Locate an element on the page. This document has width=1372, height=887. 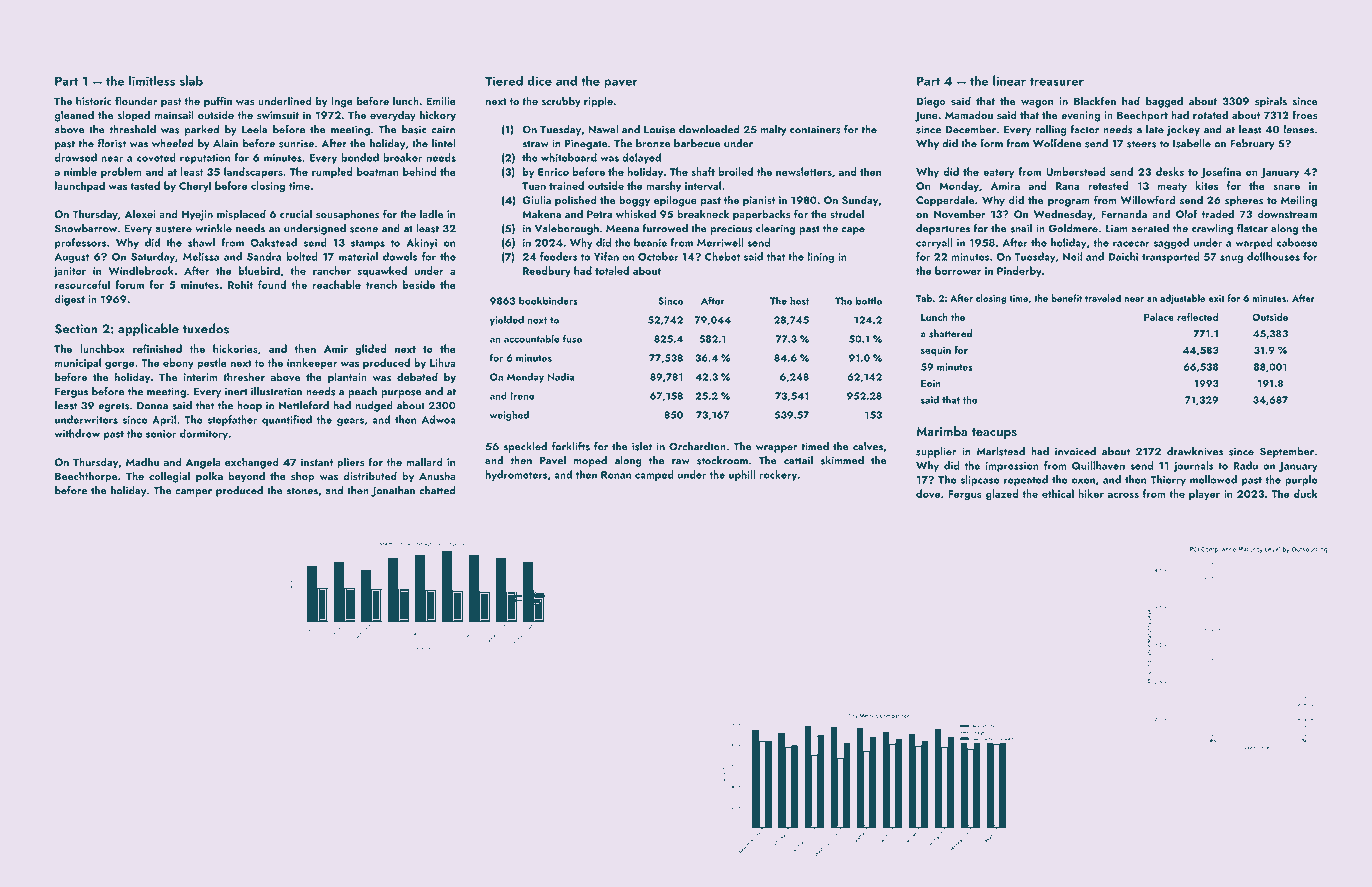
duck is located at coordinates (1305, 493).
